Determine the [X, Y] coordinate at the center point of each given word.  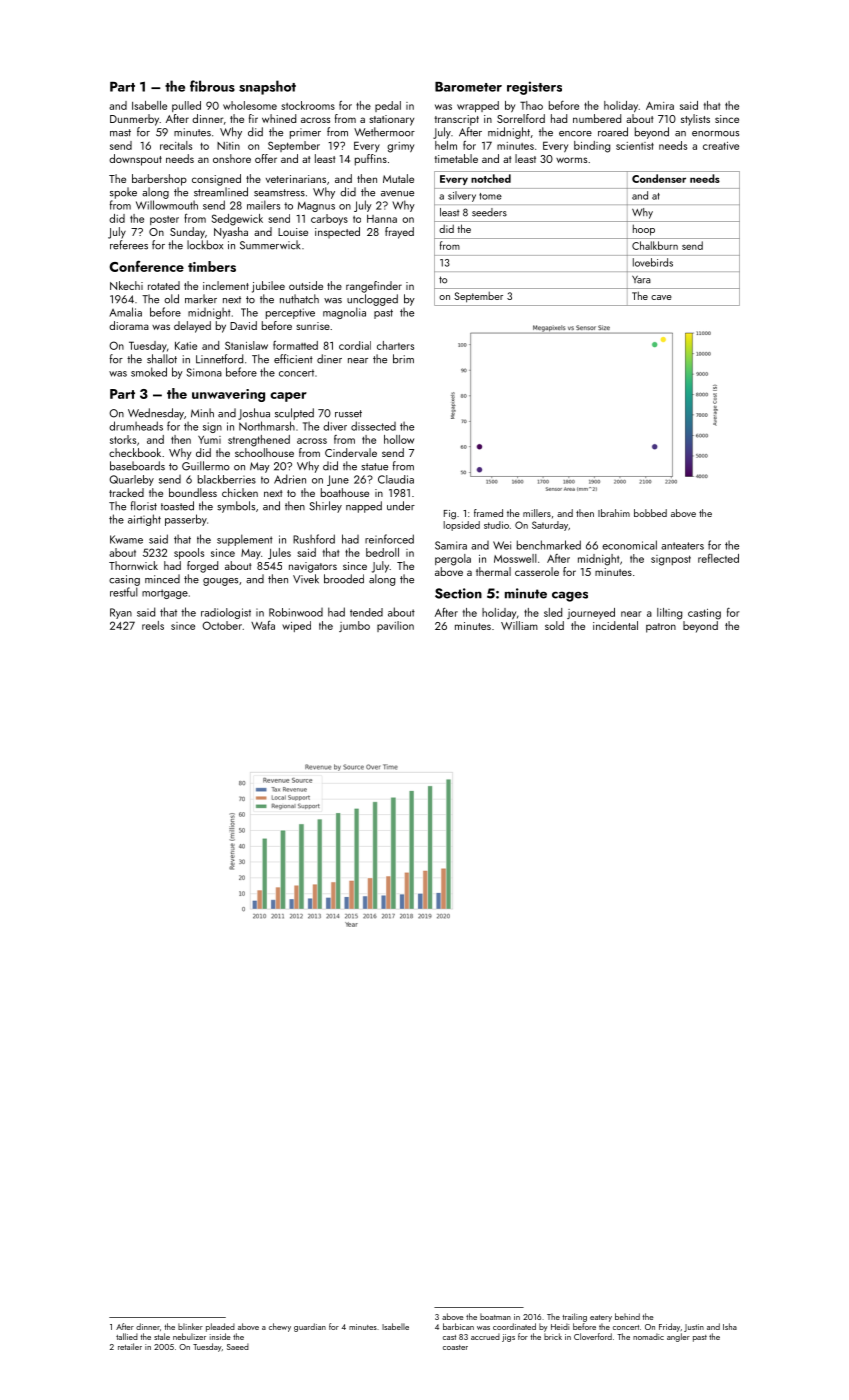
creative [721, 146]
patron [661, 628]
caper [288, 397]
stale [162, 1336]
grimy [400, 147]
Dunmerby [134, 120]
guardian [310, 1327]
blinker [190, 1326]
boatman [495, 1316]
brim [403, 359]
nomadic [648, 1336]
